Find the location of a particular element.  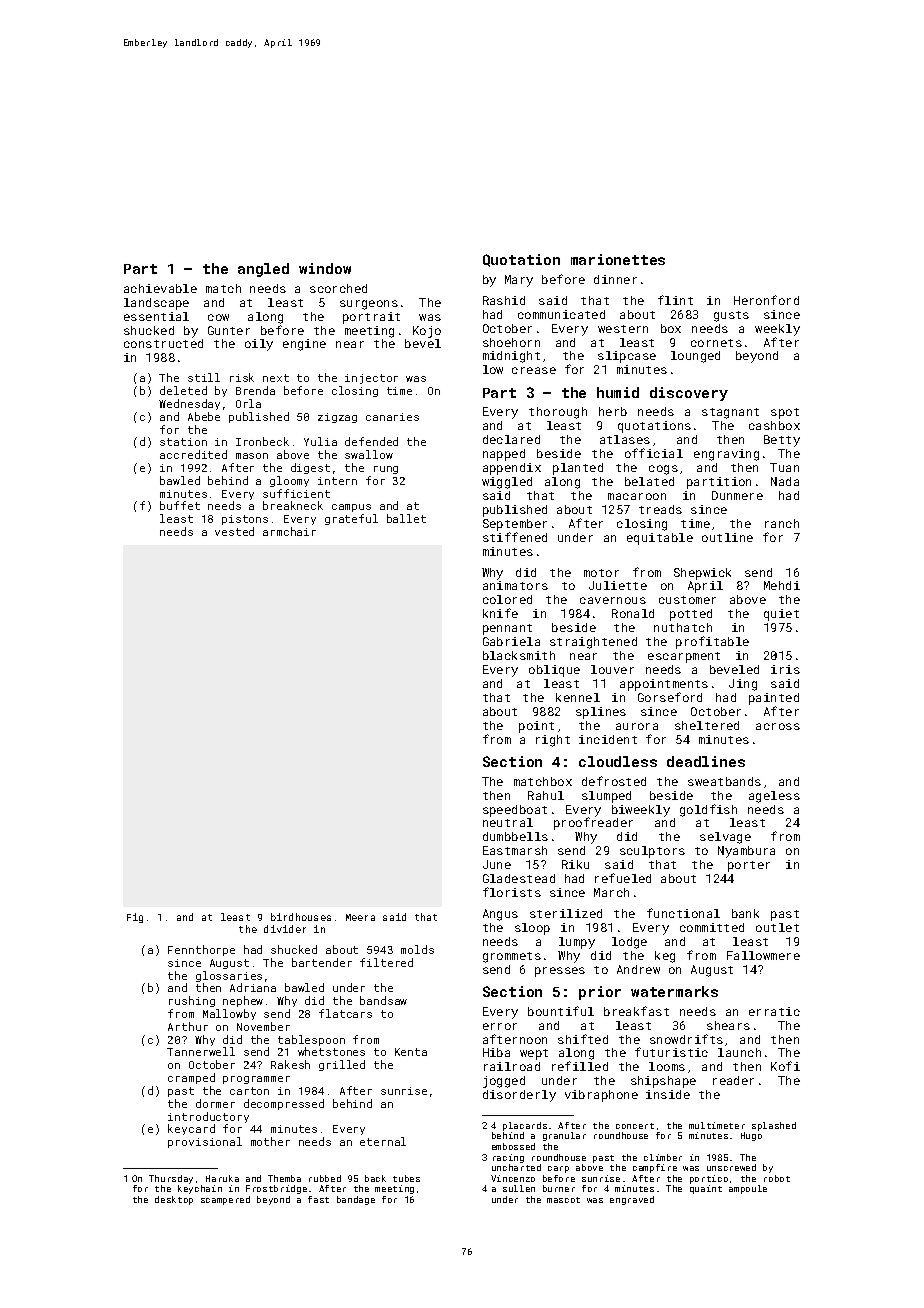

speedboat is located at coordinates (515, 811).
